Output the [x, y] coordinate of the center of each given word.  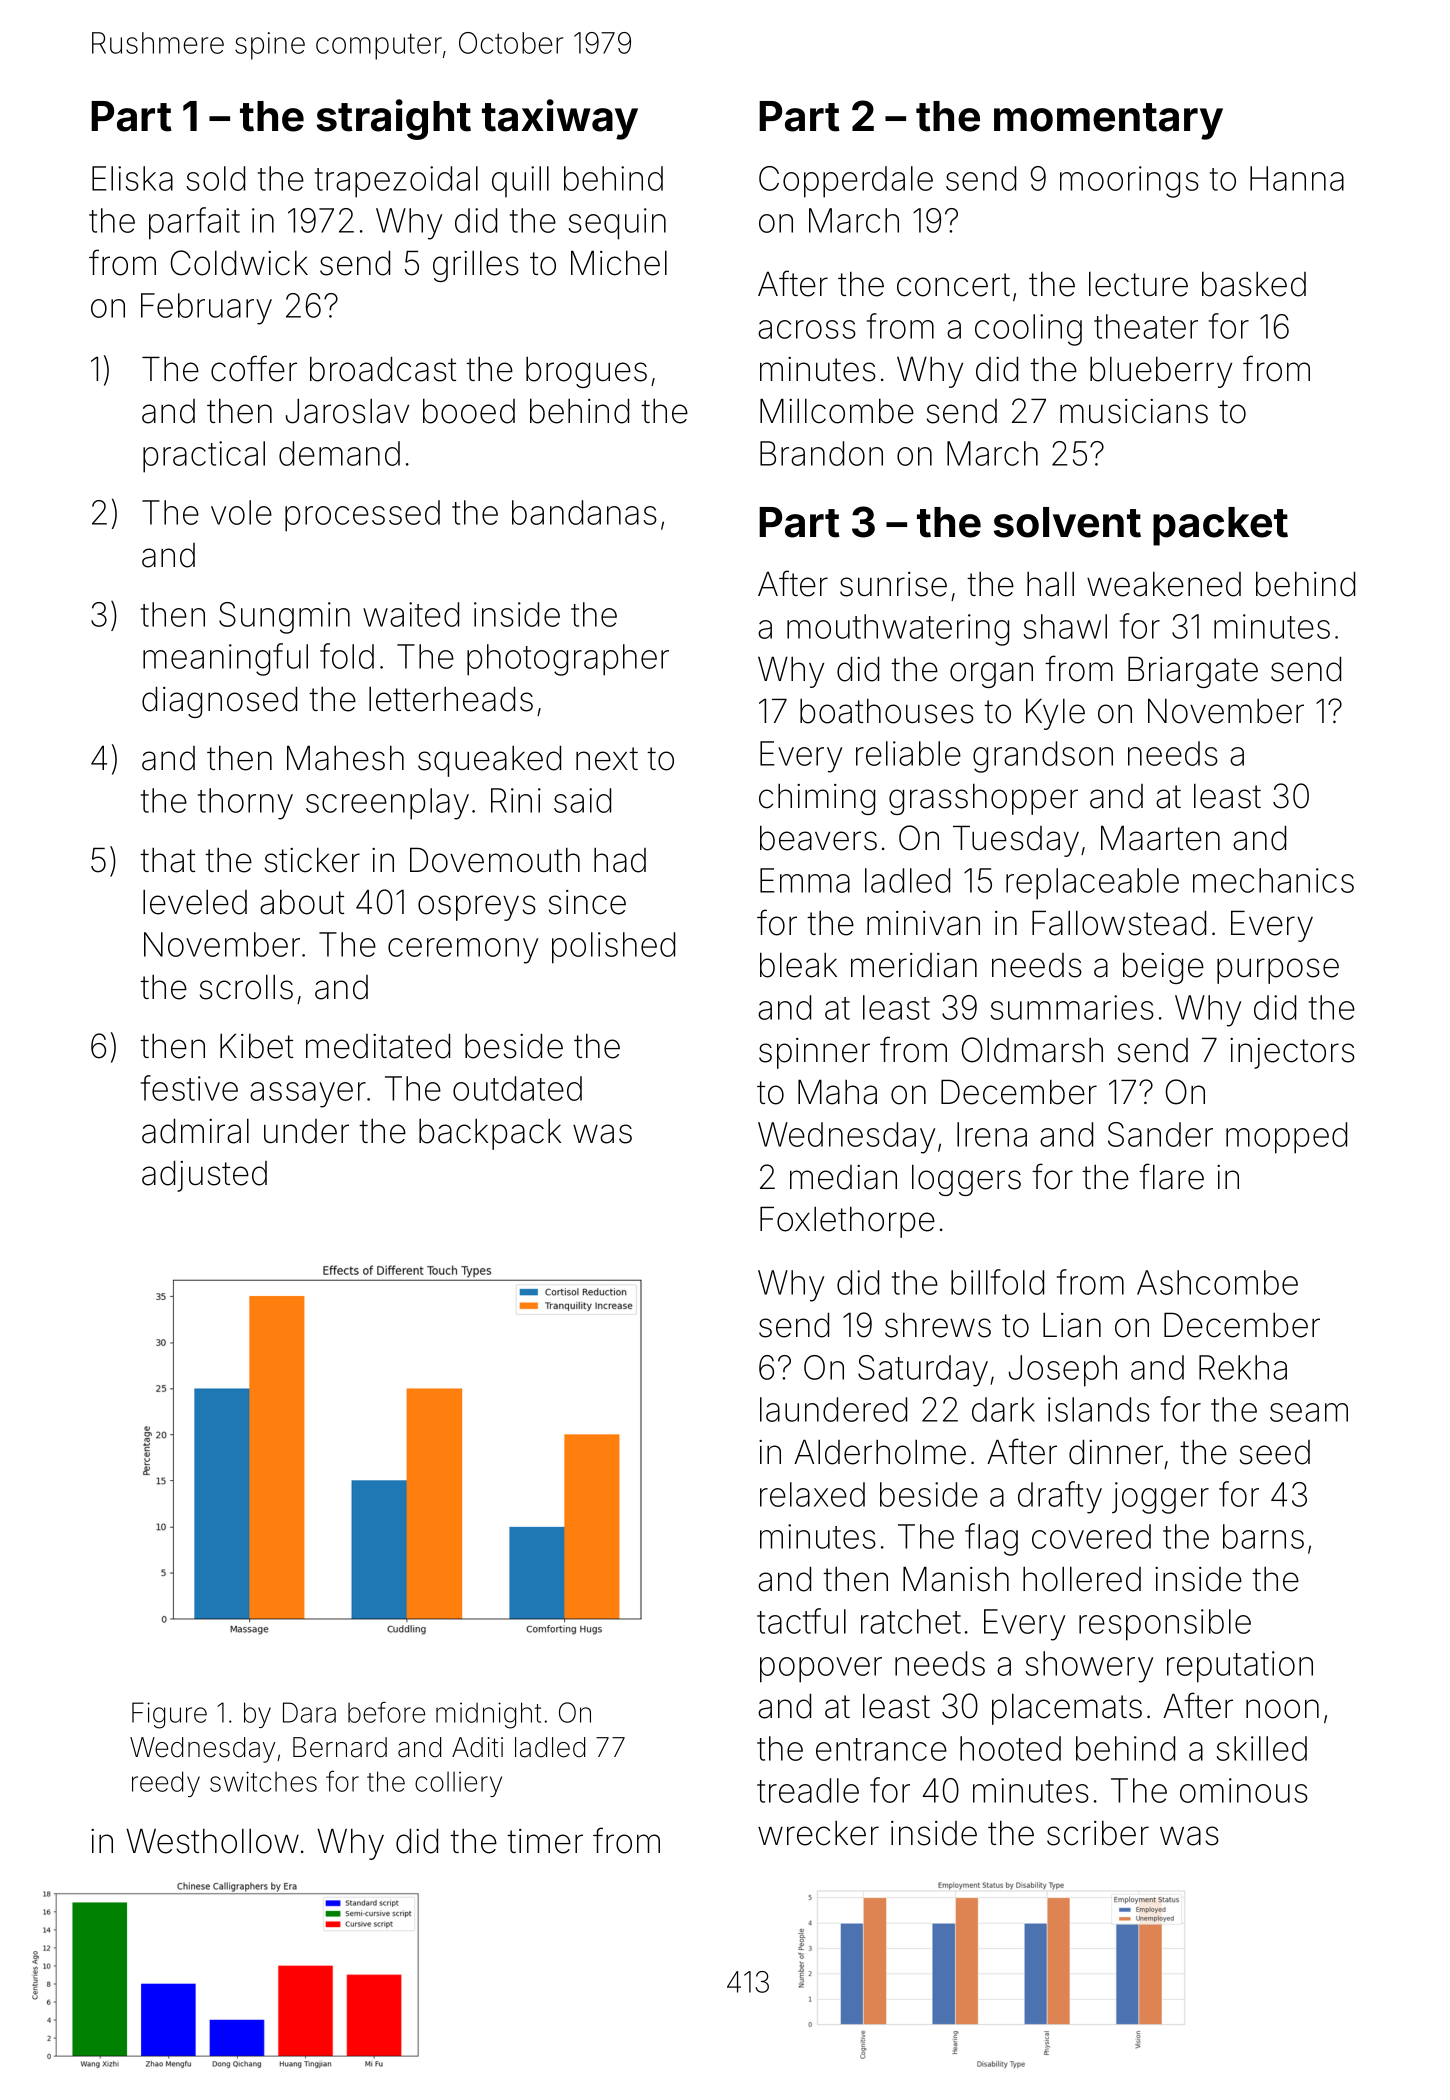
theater [1146, 326]
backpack [490, 1134]
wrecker [818, 1833]
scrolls [246, 987]
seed [1275, 1452]
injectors [1292, 1053]
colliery [458, 1784]
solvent [1067, 522]
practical [204, 457]
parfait [194, 223]
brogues [586, 372]
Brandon [821, 453]
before [386, 1712]
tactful [801, 1621]
